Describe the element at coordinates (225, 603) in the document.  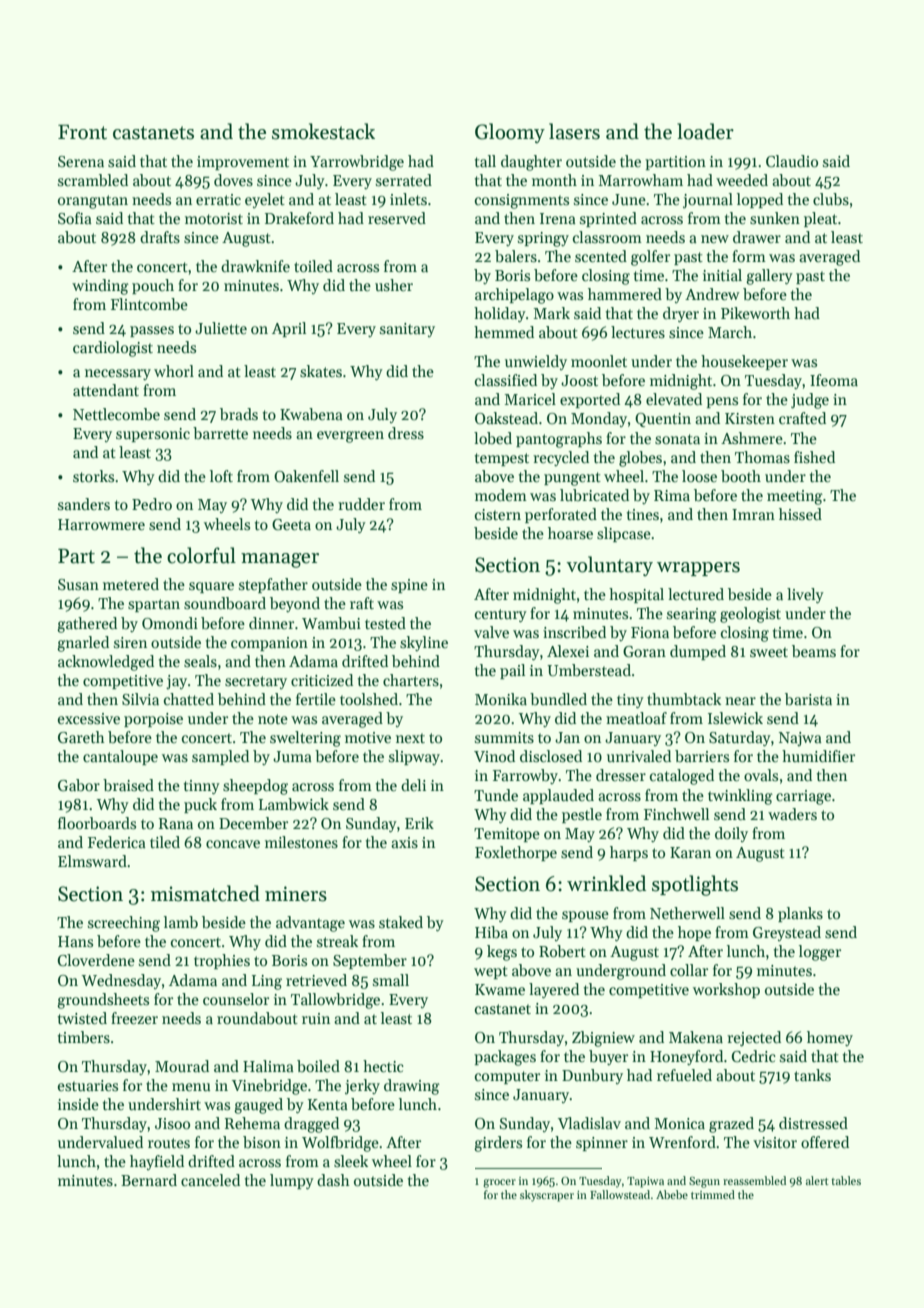
I see `soundboard` at that location.
